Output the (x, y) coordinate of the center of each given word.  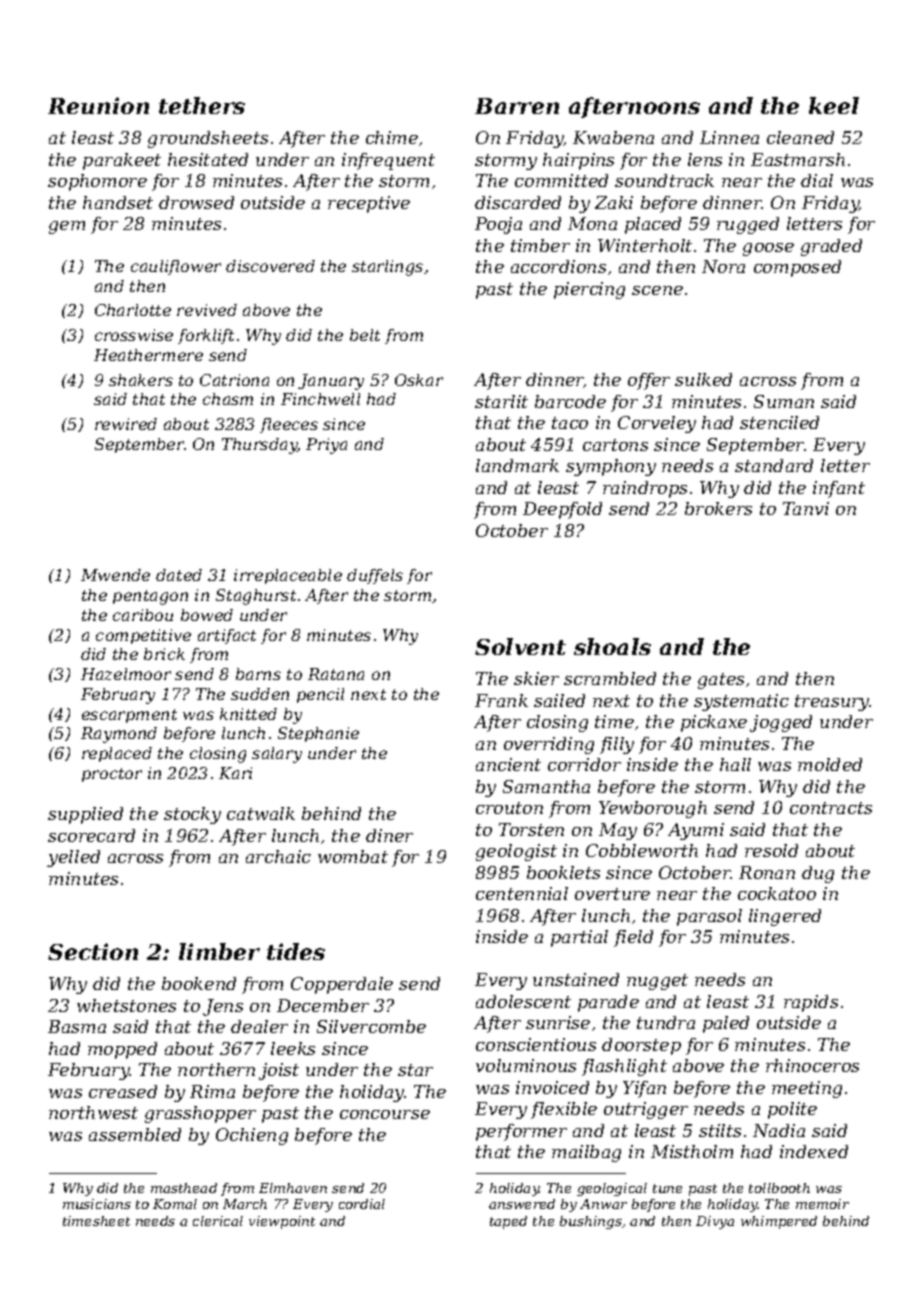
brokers (718, 508)
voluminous (526, 1065)
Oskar (419, 380)
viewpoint (282, 1222)
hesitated (208, 159)
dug (818, 874)
